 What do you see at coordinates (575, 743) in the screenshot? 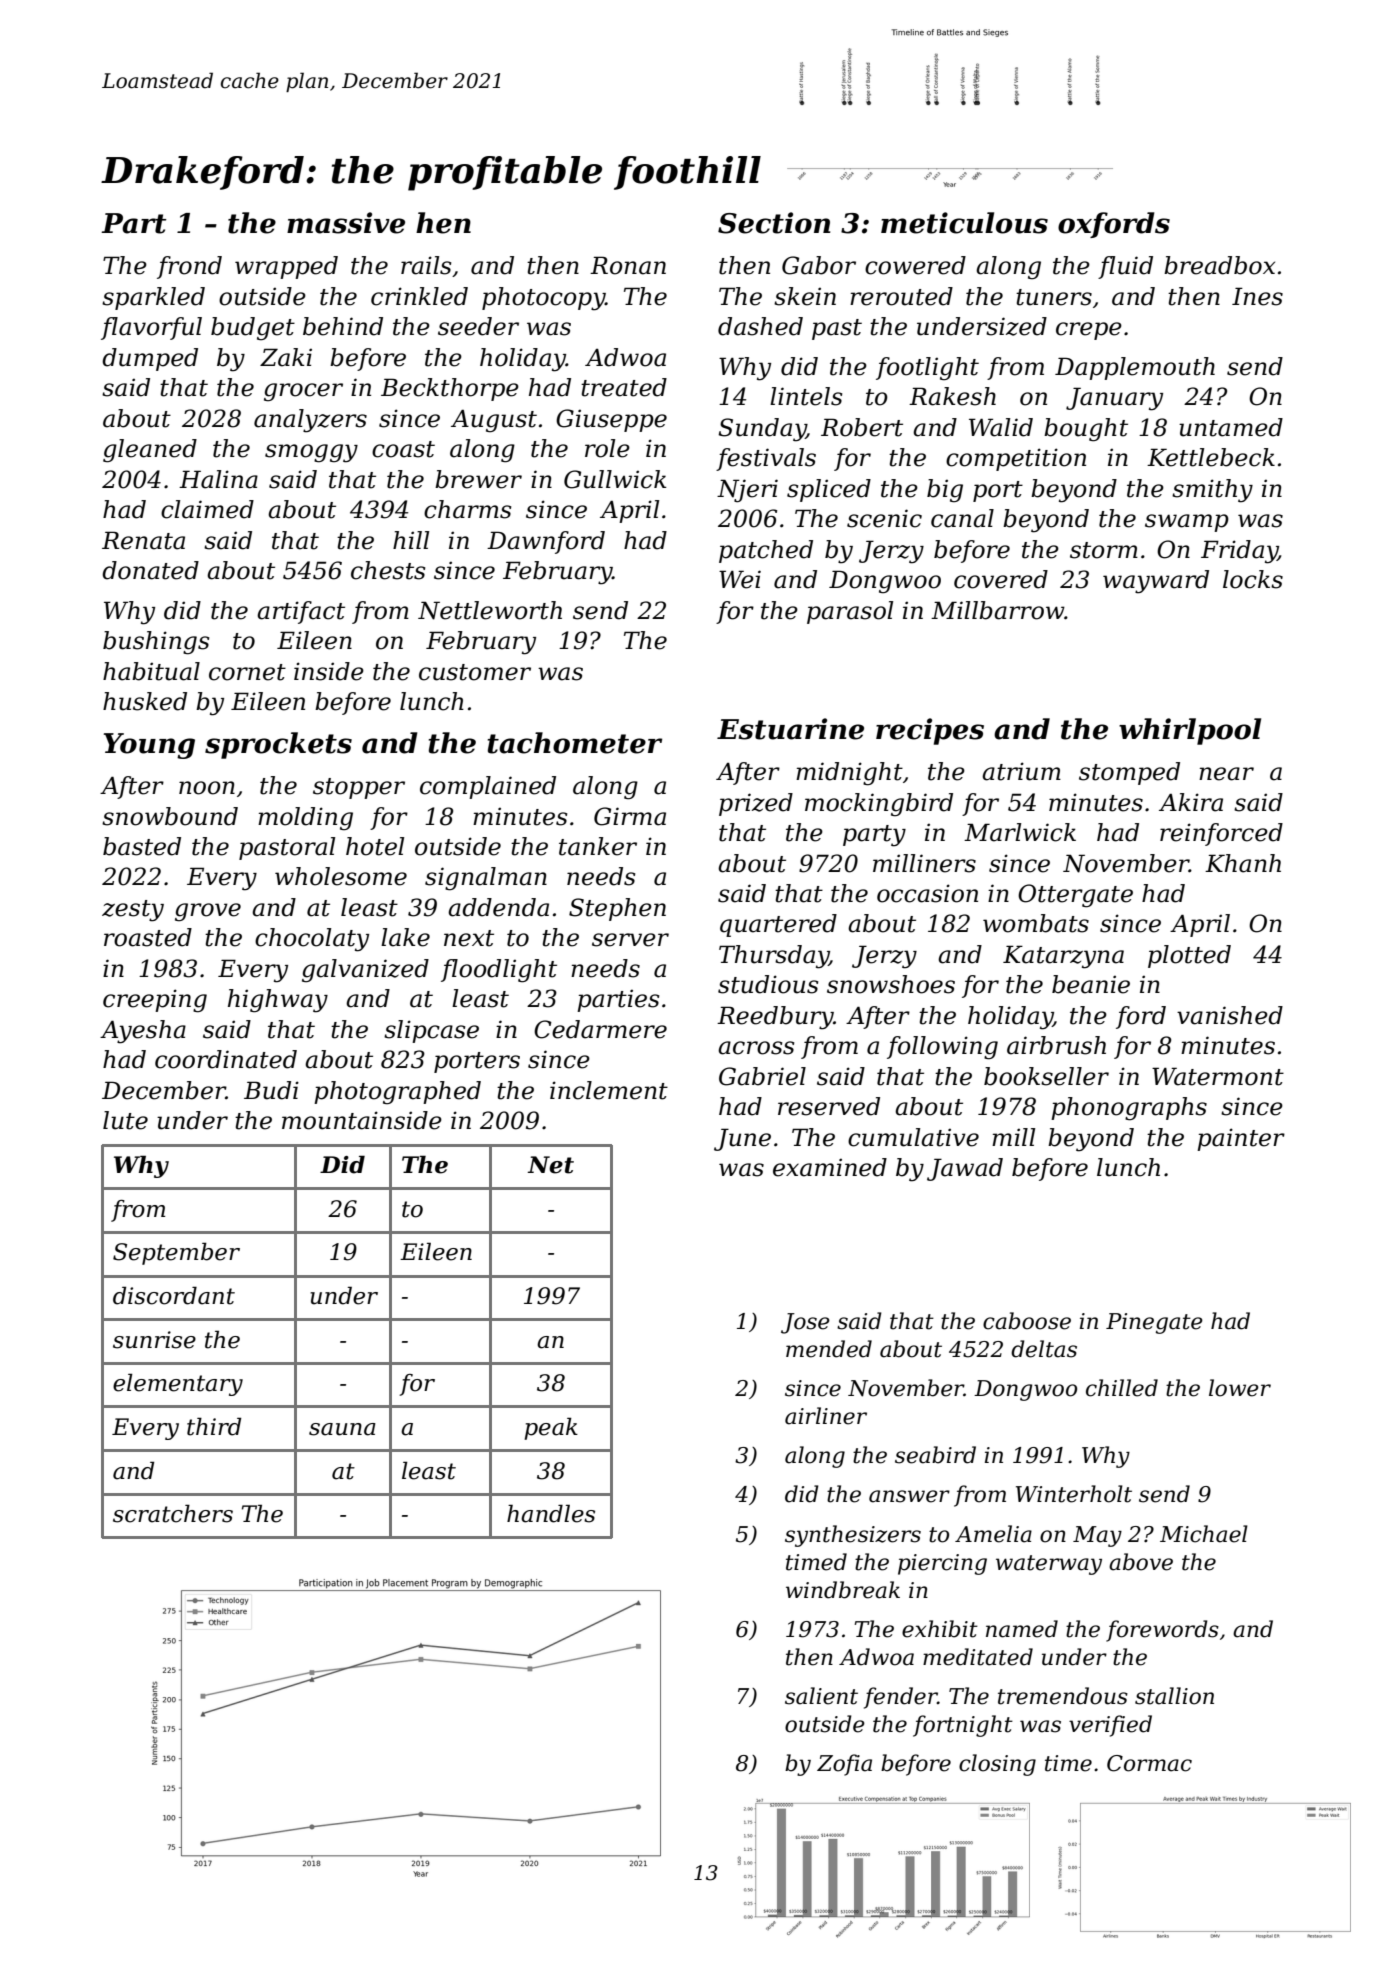
I see `tachometer` at bounding box center [575, 743].
